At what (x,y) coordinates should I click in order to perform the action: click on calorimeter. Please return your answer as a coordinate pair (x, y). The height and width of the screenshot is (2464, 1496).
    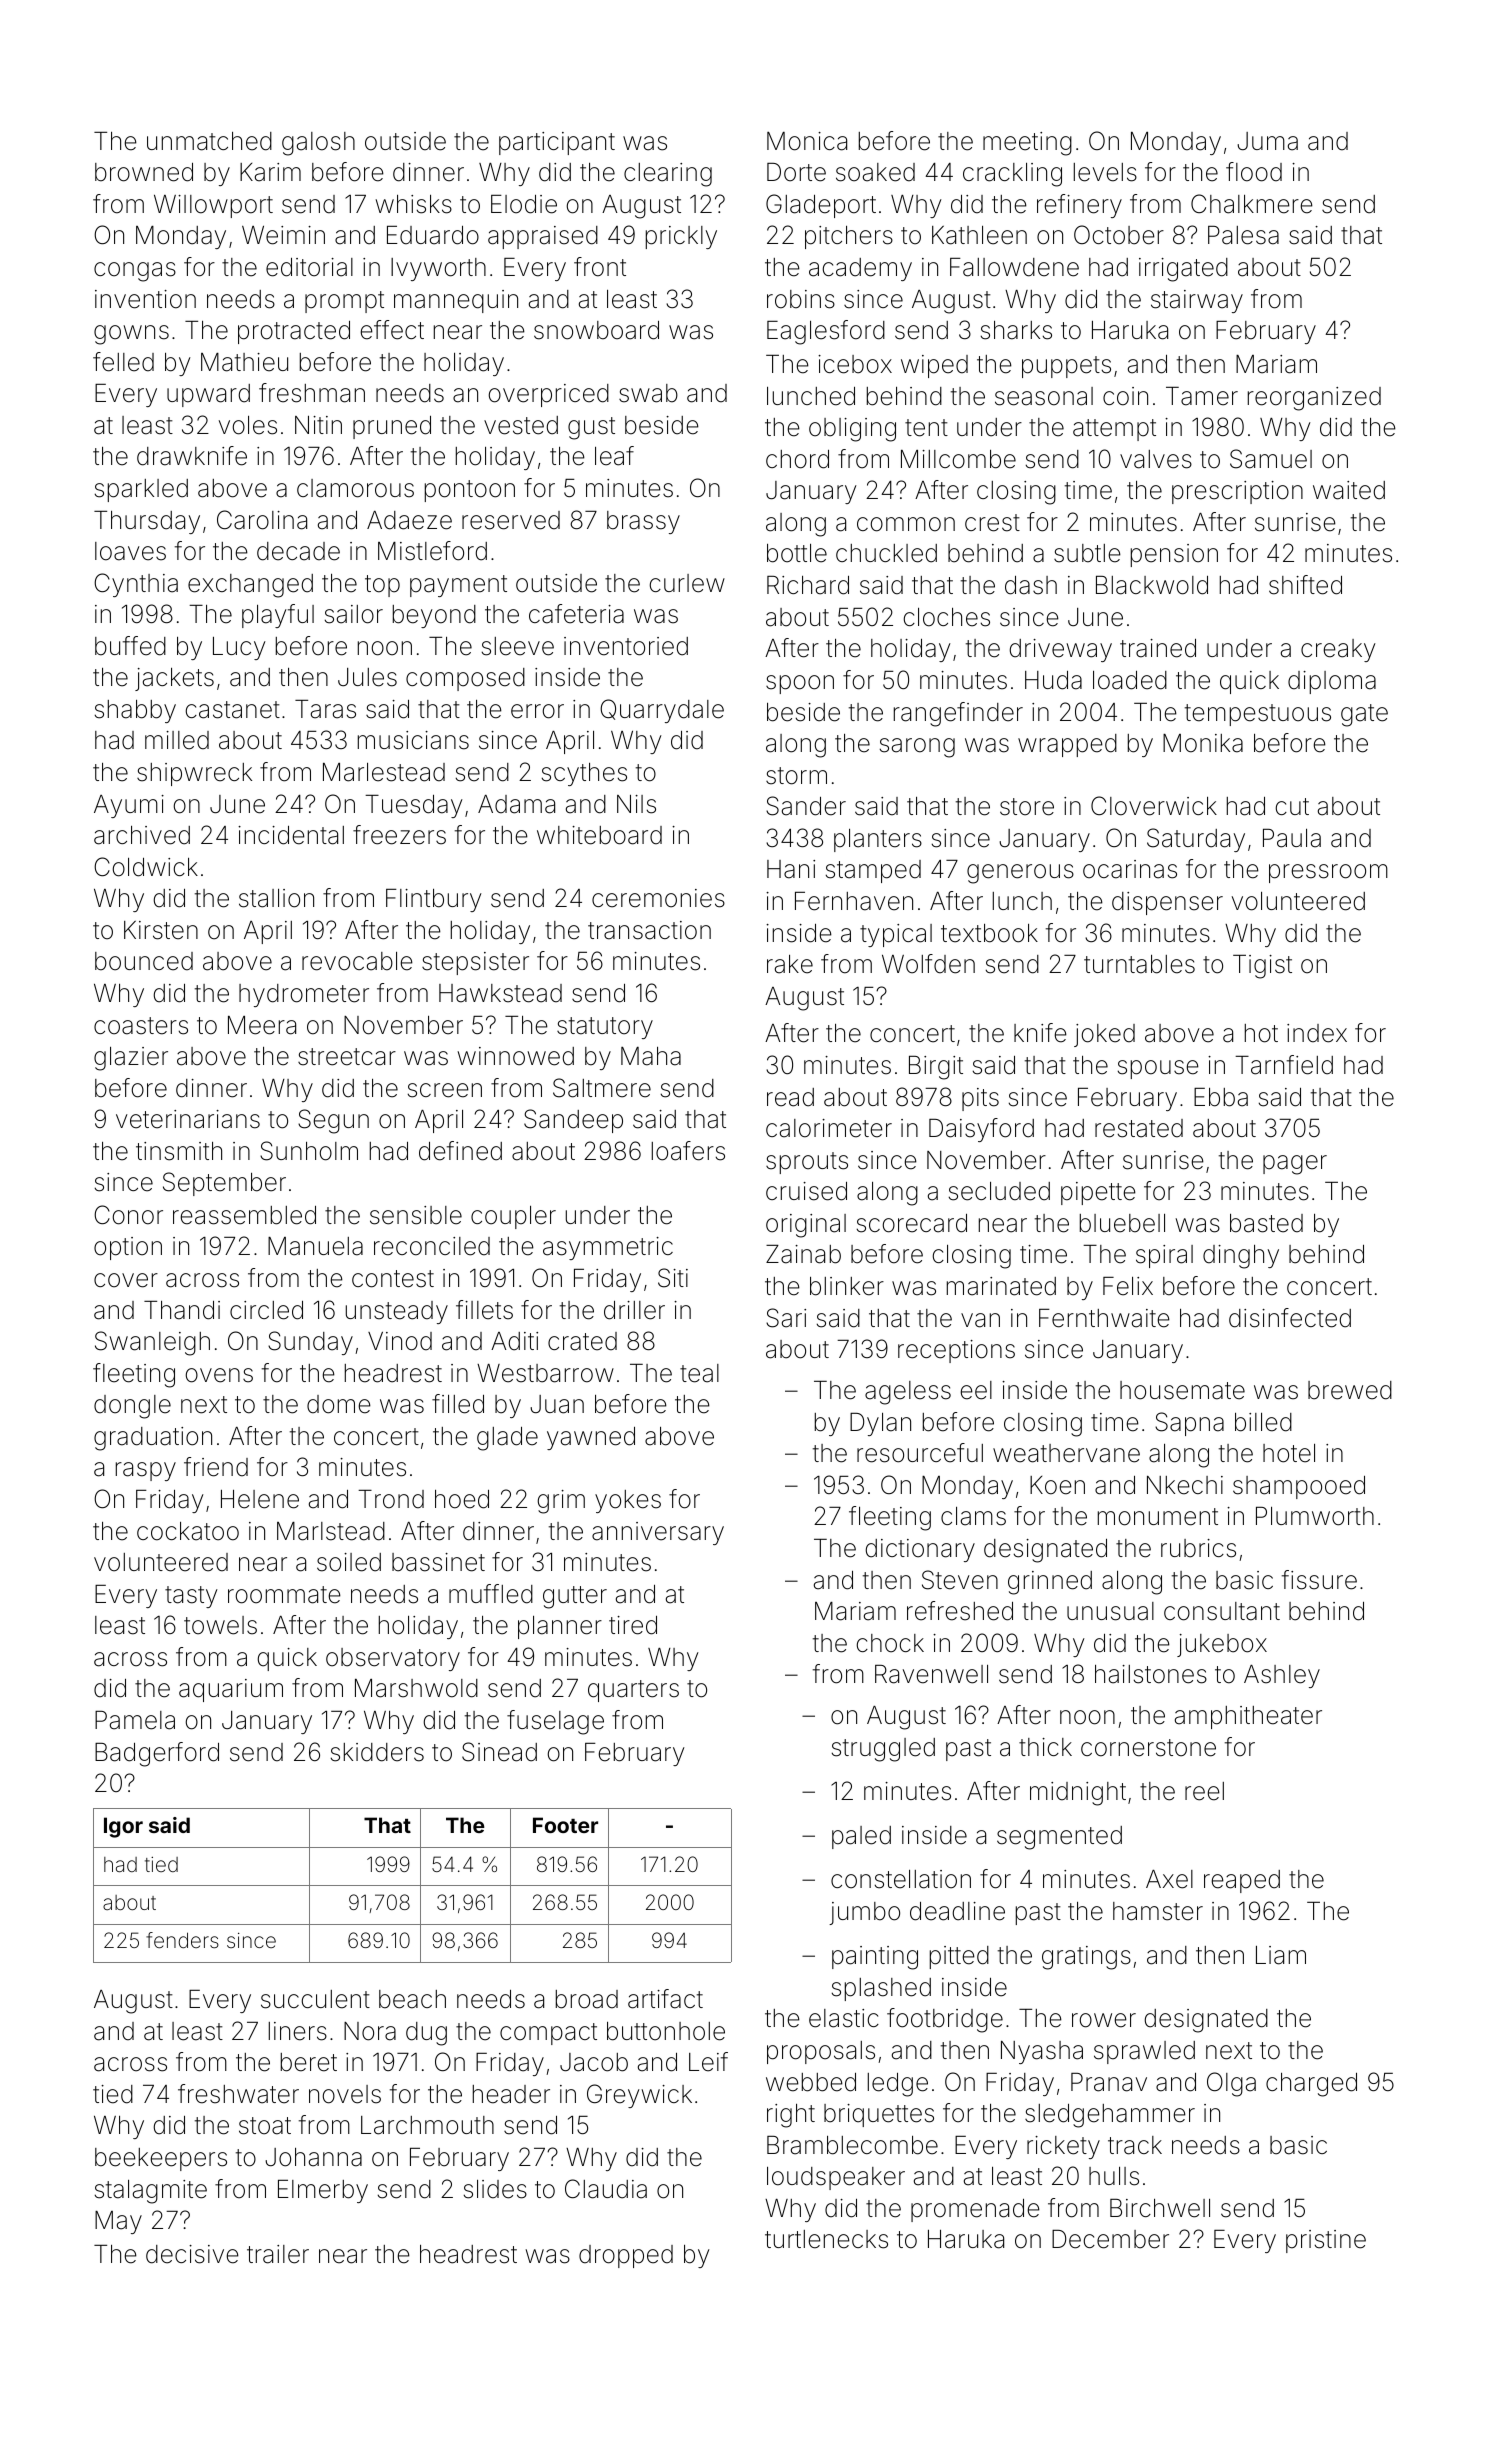
    Looking at the image, I should click on (829, 1128).
